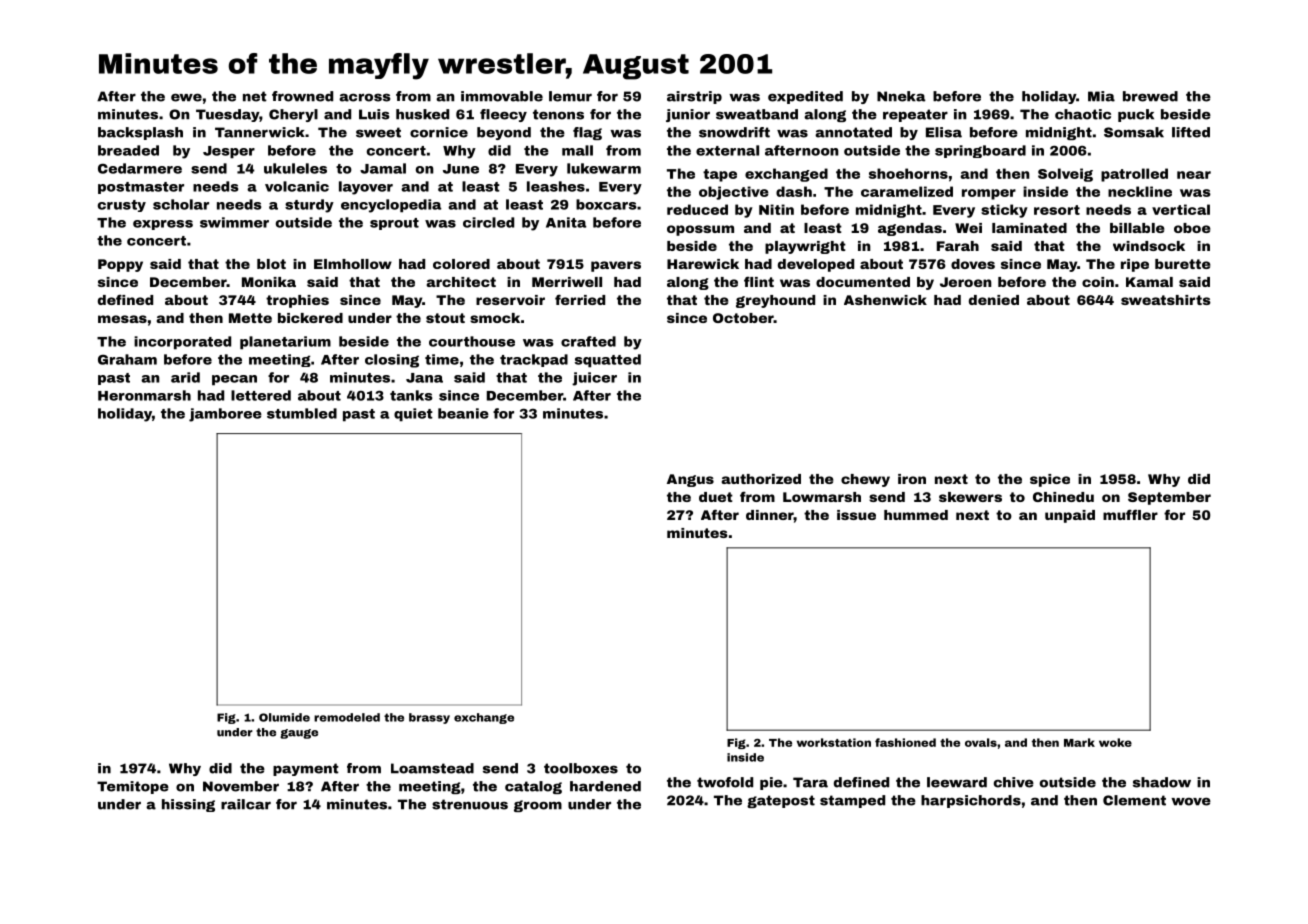  What do you see at coordinates (716, 497) in the screenshot?
I see `duet` at bounding box center [716, 497].
